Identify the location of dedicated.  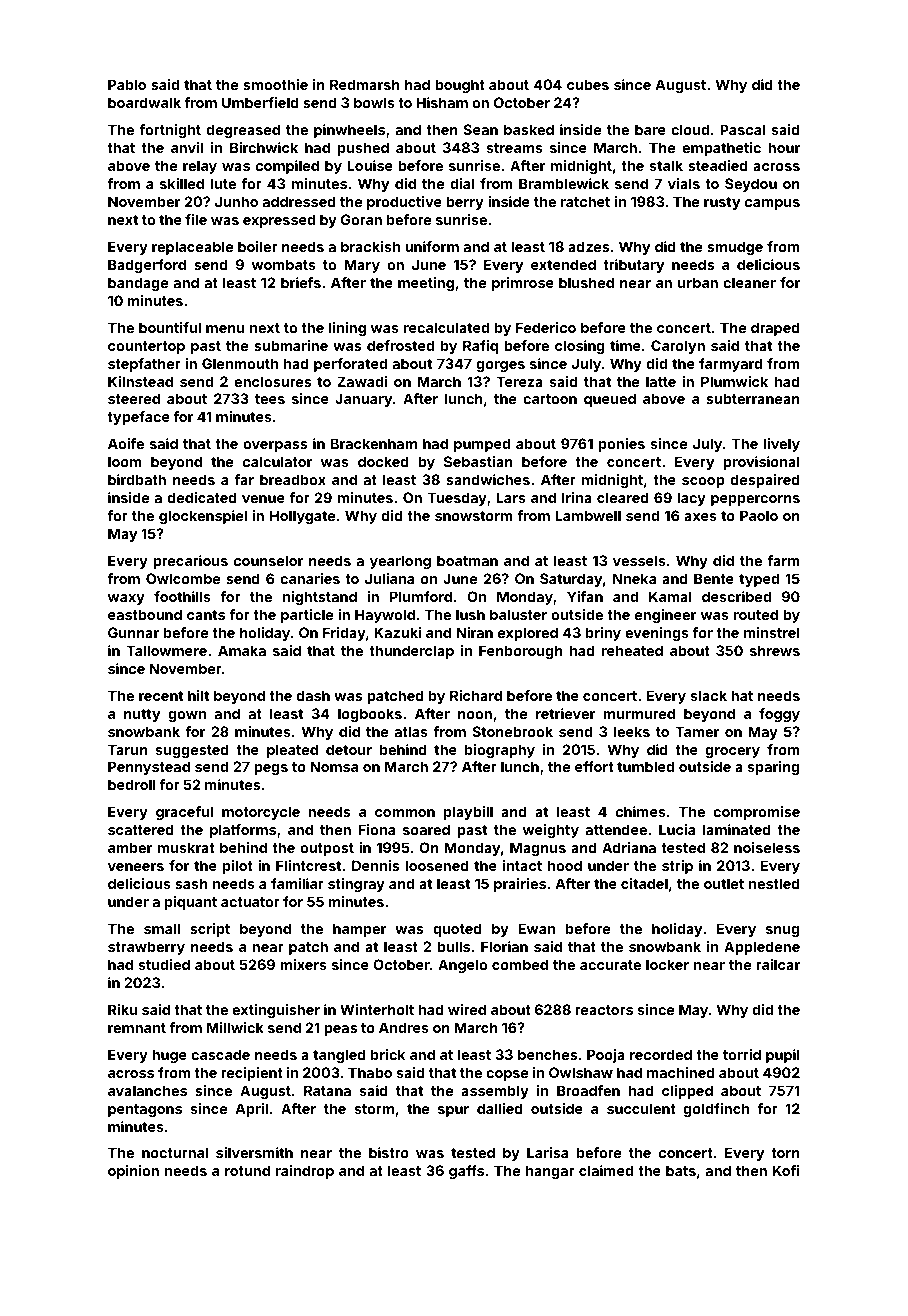
(202, 497).
